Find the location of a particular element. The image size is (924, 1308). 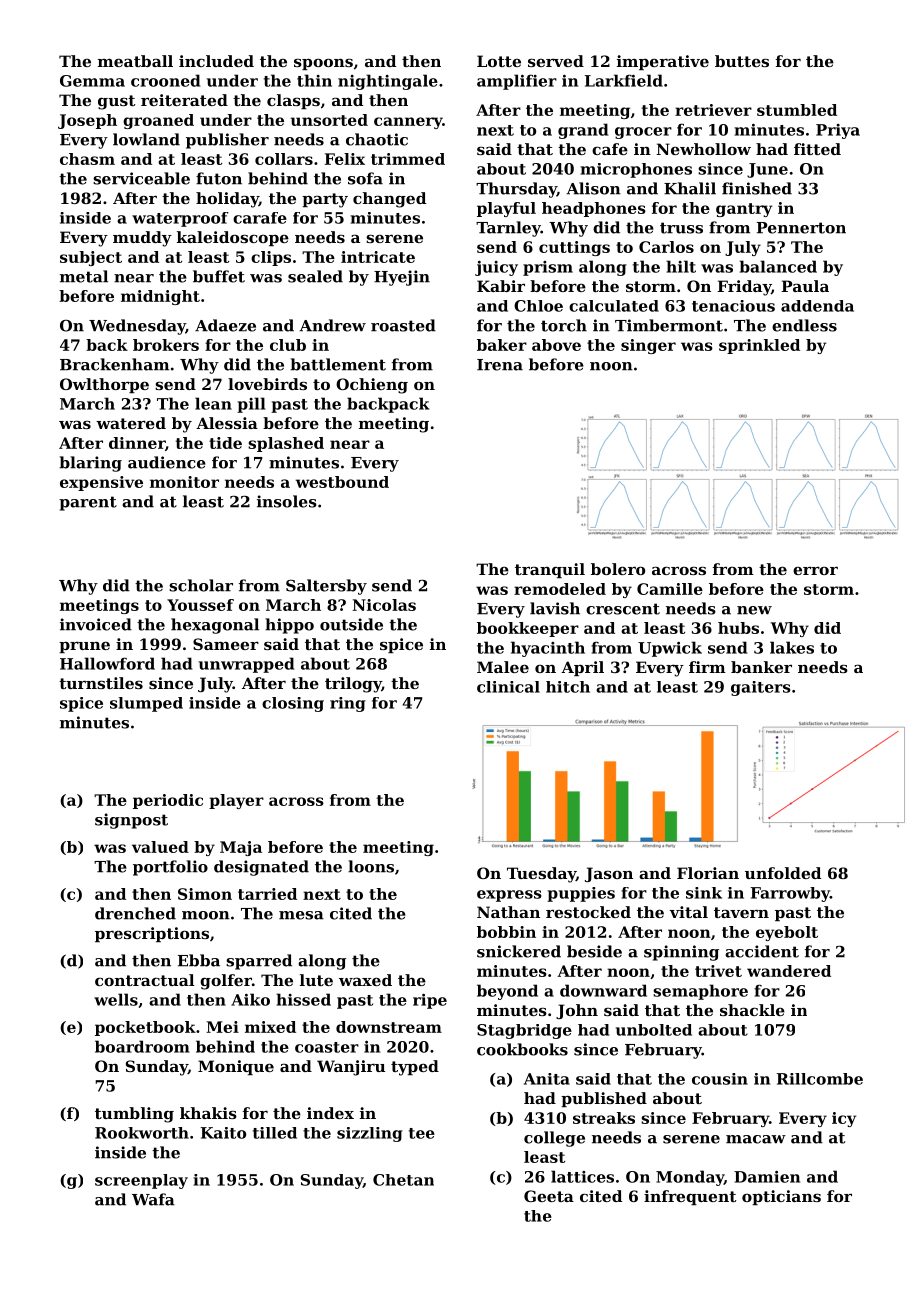

mesa is located at coordinates (301, 915).
